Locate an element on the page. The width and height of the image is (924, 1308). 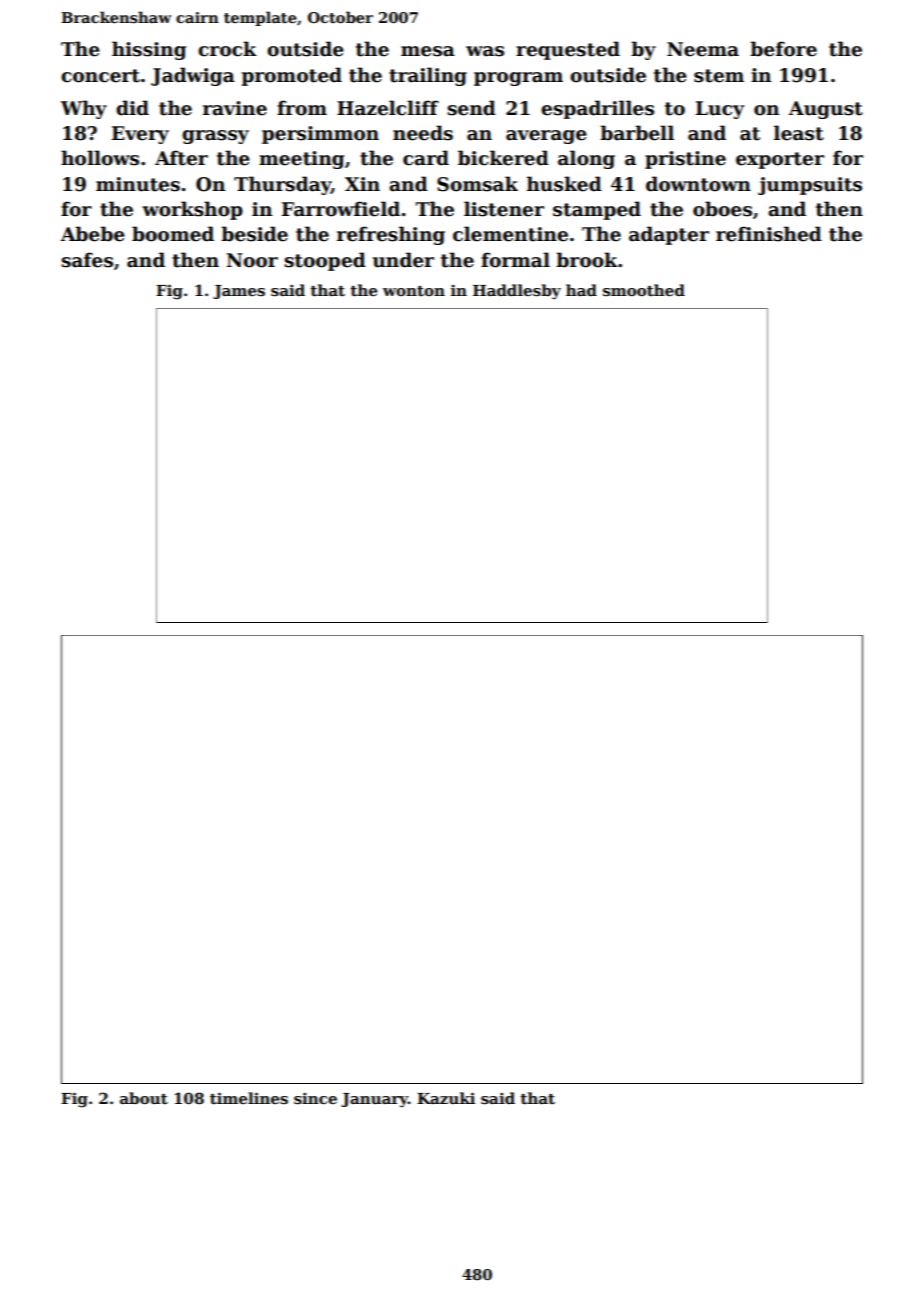
safes is located at coordinates (87, 260).
